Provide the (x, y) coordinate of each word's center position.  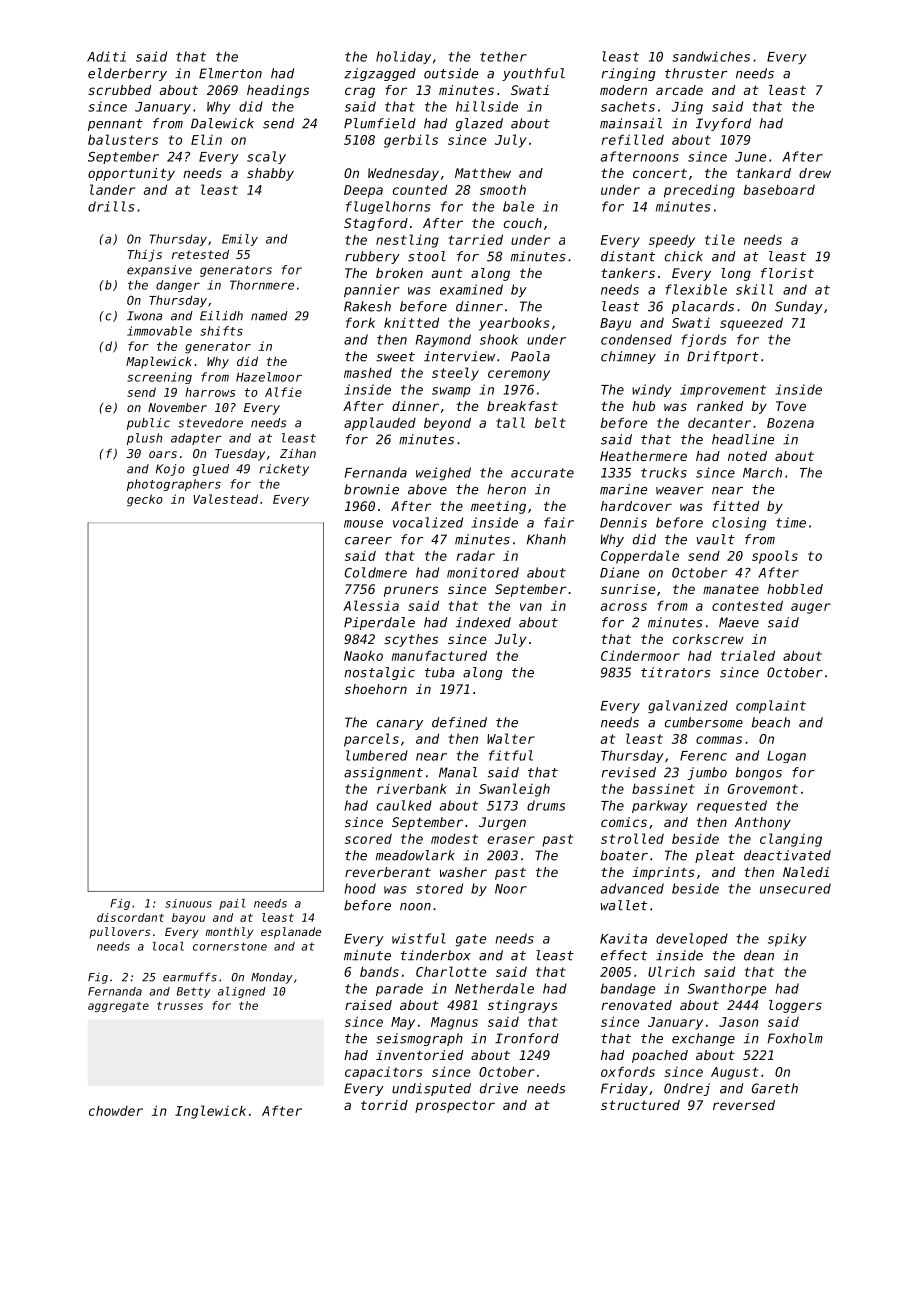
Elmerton (230, 73)
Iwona (144, 316)
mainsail (631, 123)
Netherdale (494, 988)
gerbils (411, 141)
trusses (180, 1006)
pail (232, 904)
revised (629, 772)
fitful (511, 755)
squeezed (751, 324)
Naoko (363, 656)
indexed (483, 622)
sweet (395, 357)
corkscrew (708, 639)
